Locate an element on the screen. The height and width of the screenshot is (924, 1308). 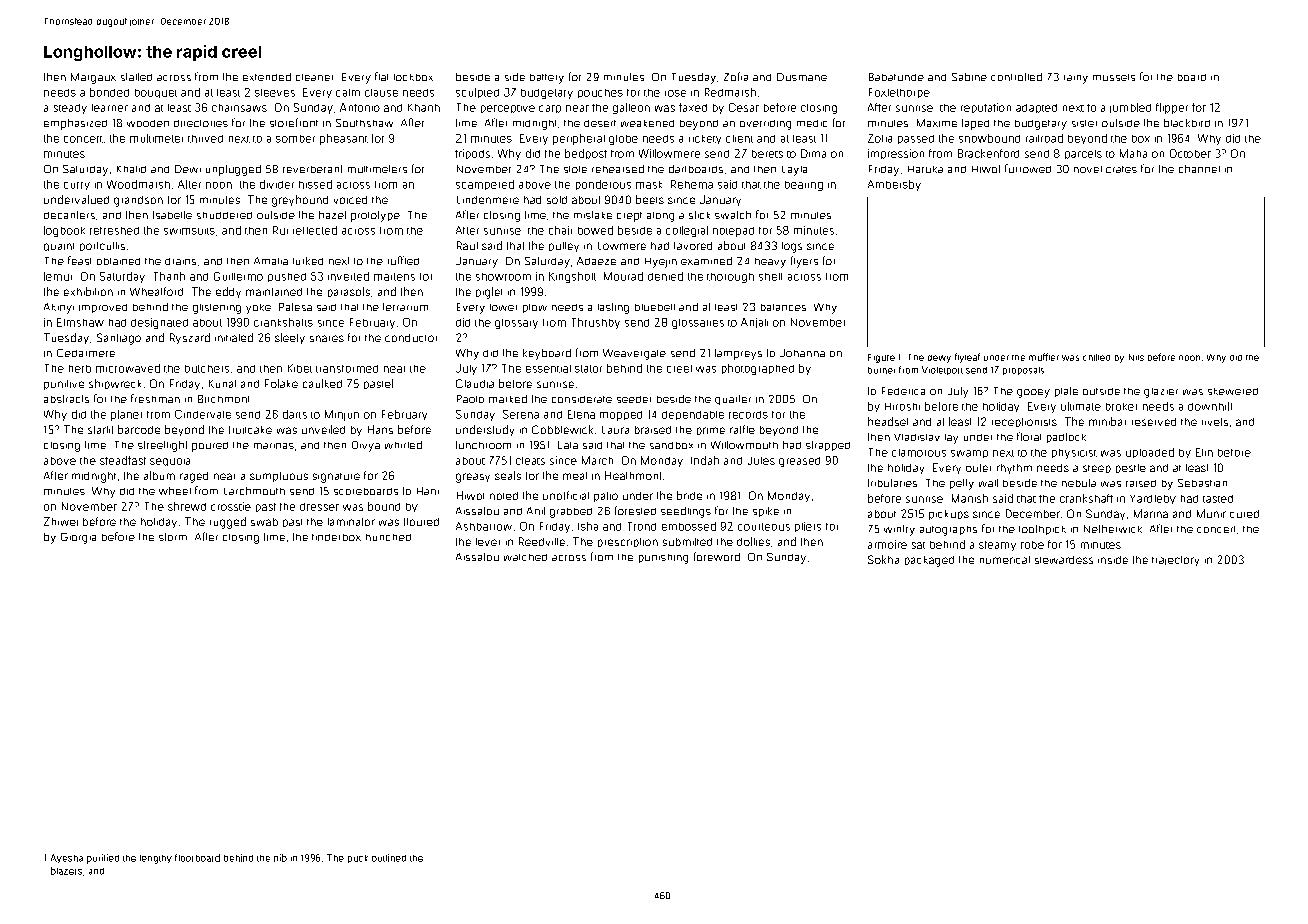
balances is located at coordinates (783, 307).
